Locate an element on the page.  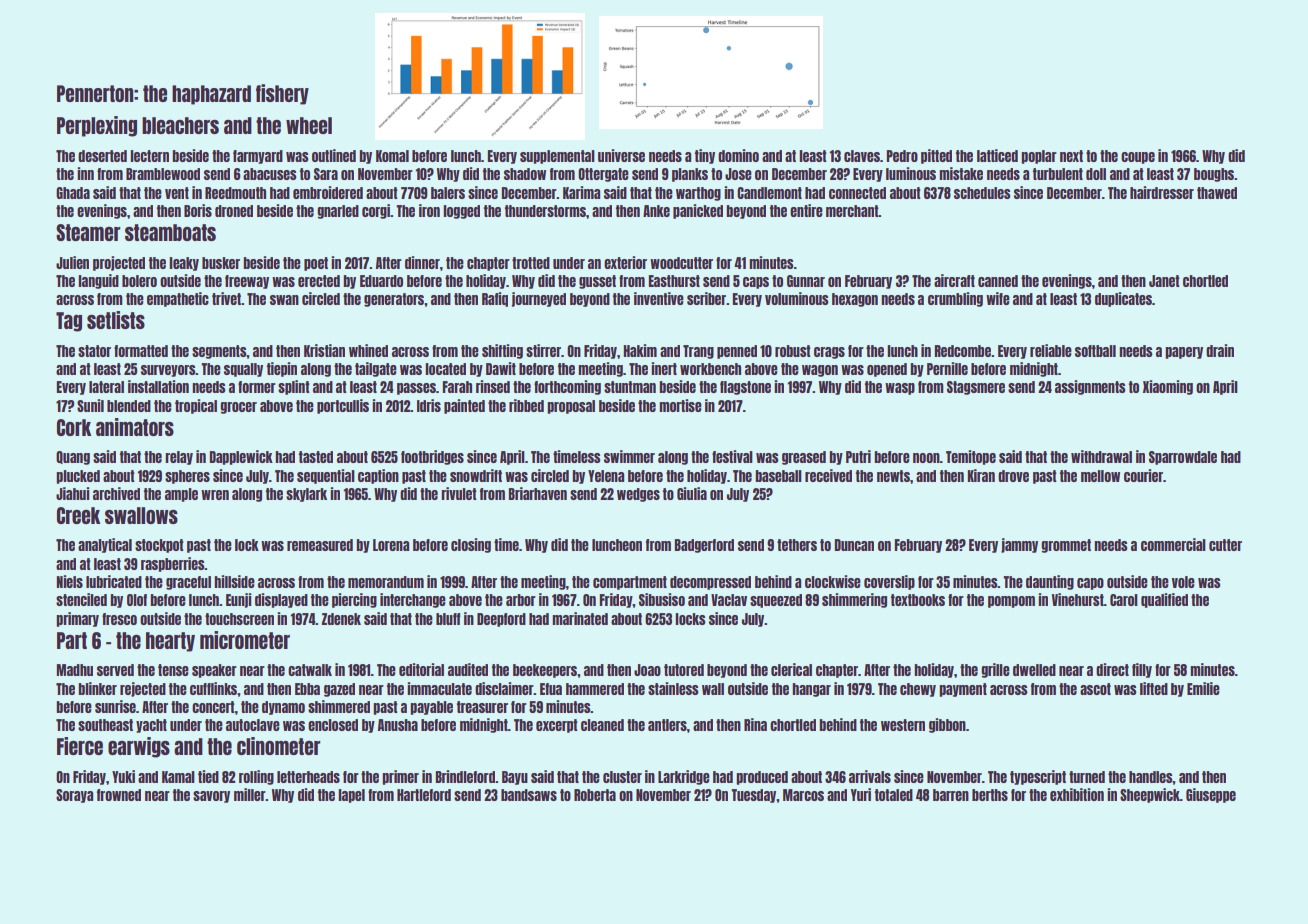
hexagon is located at coordinates (855, 300).
